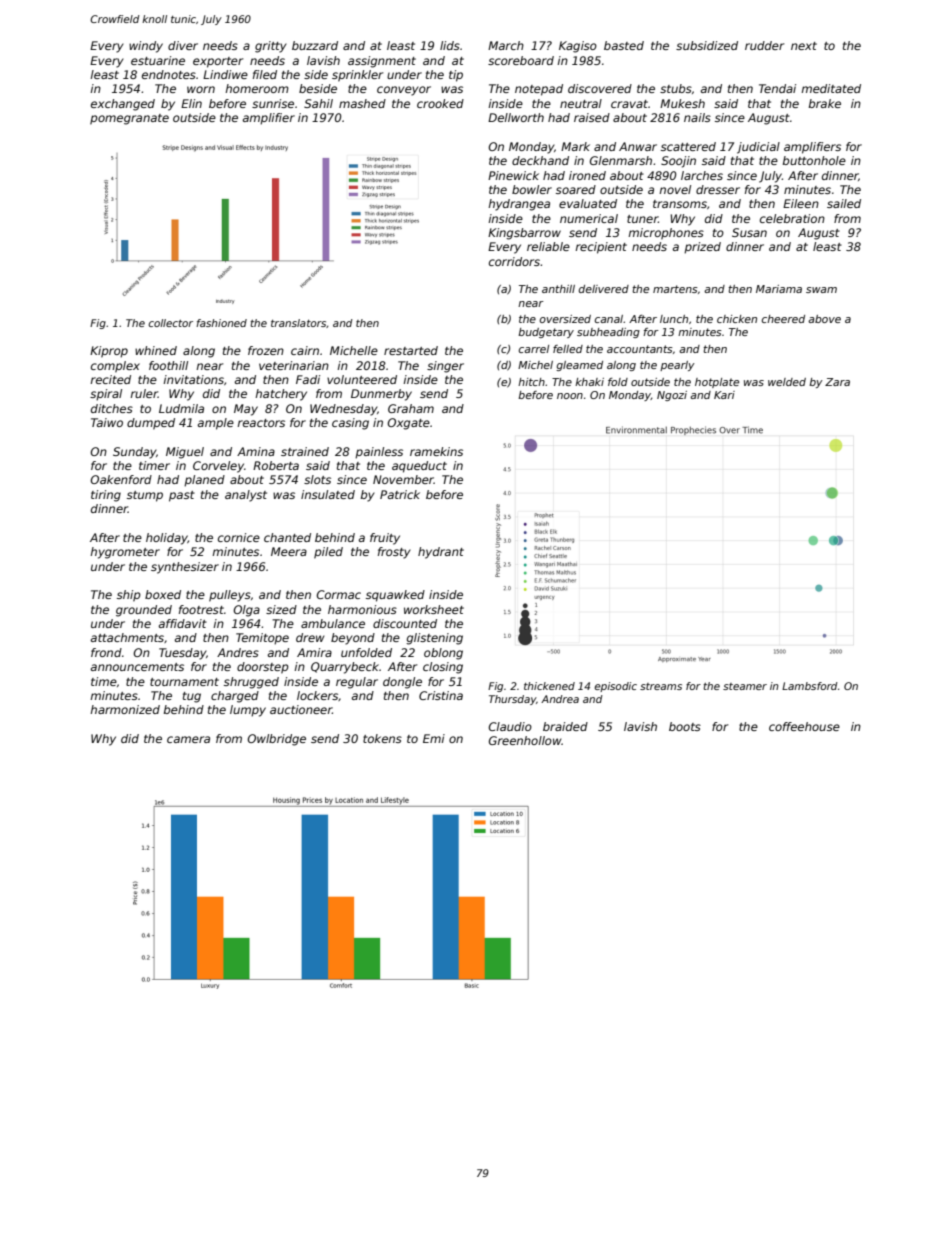 This image has height=1233, width=952. What do you see at coordinates (524, 234) in the image?
I see `Kingsbarrow` at bounding box center [524, 234].
